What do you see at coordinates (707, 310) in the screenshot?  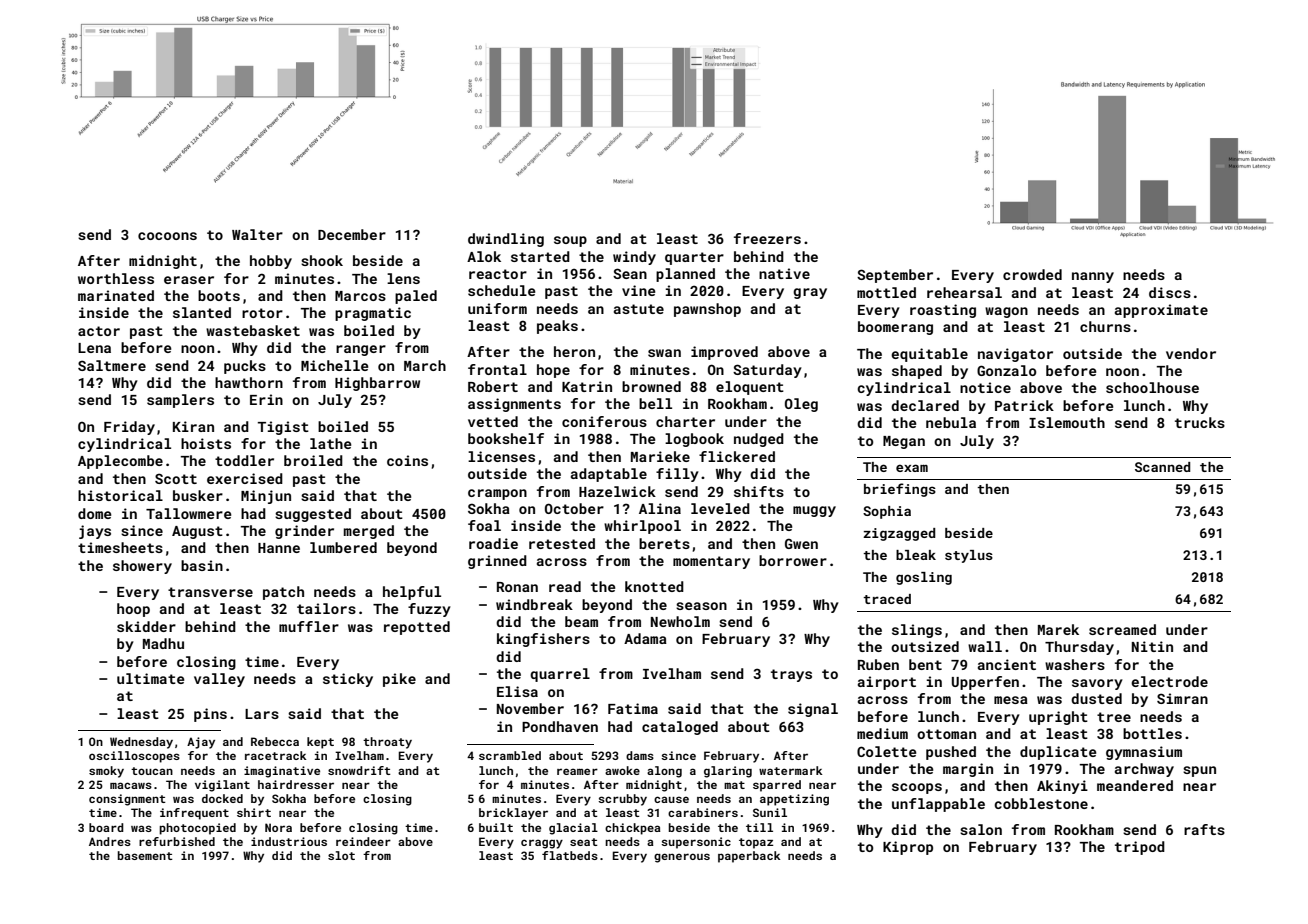 I see `pawnshop` at bounding box center [707, 310].
